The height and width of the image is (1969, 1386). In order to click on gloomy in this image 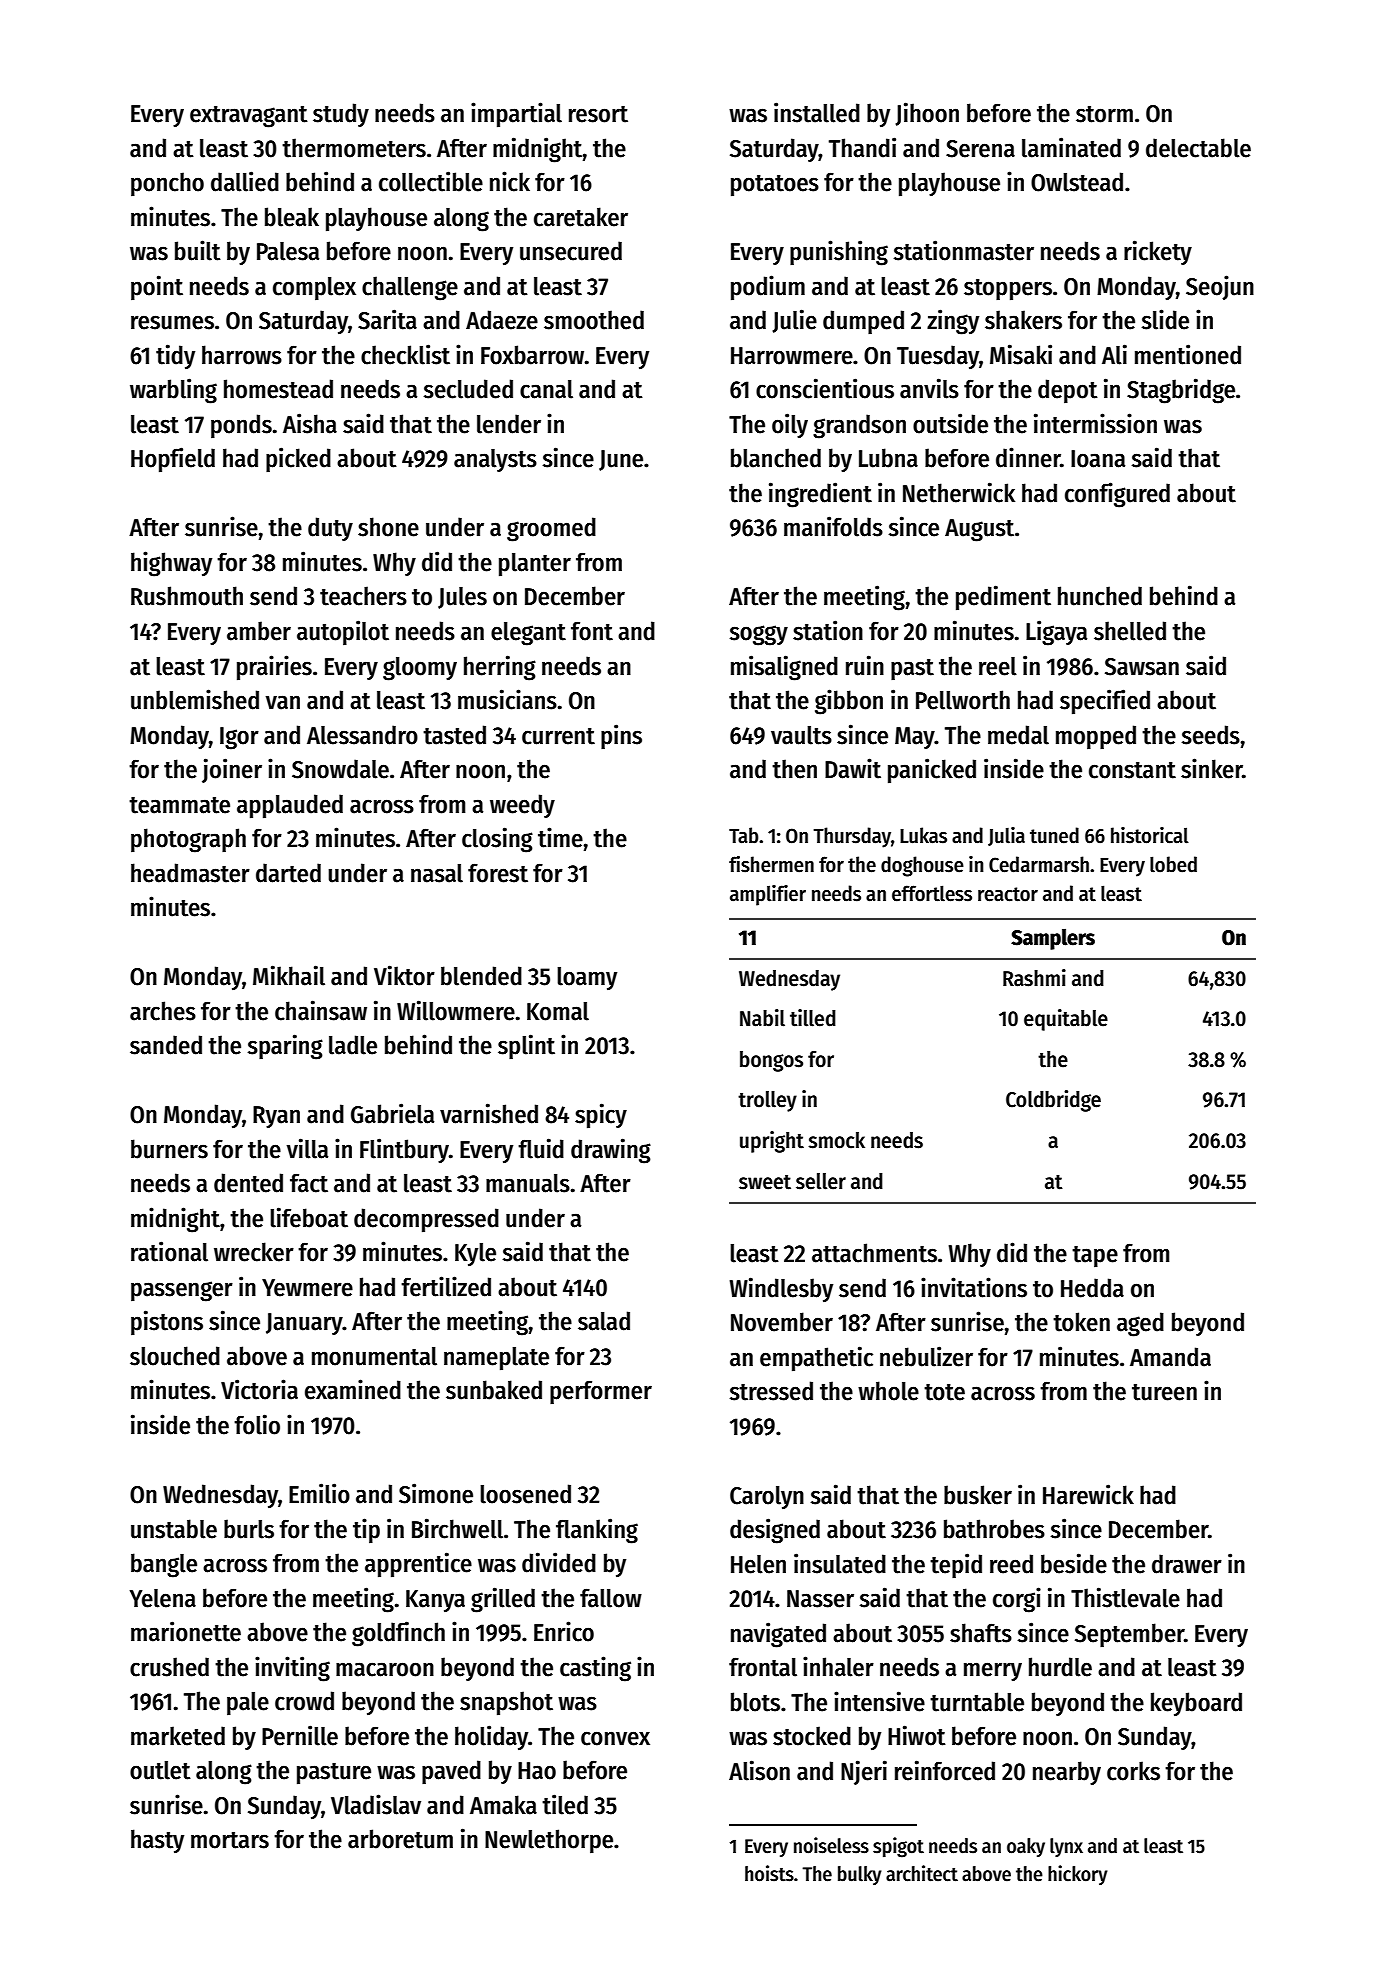, I will do `click(420, 669)`.
